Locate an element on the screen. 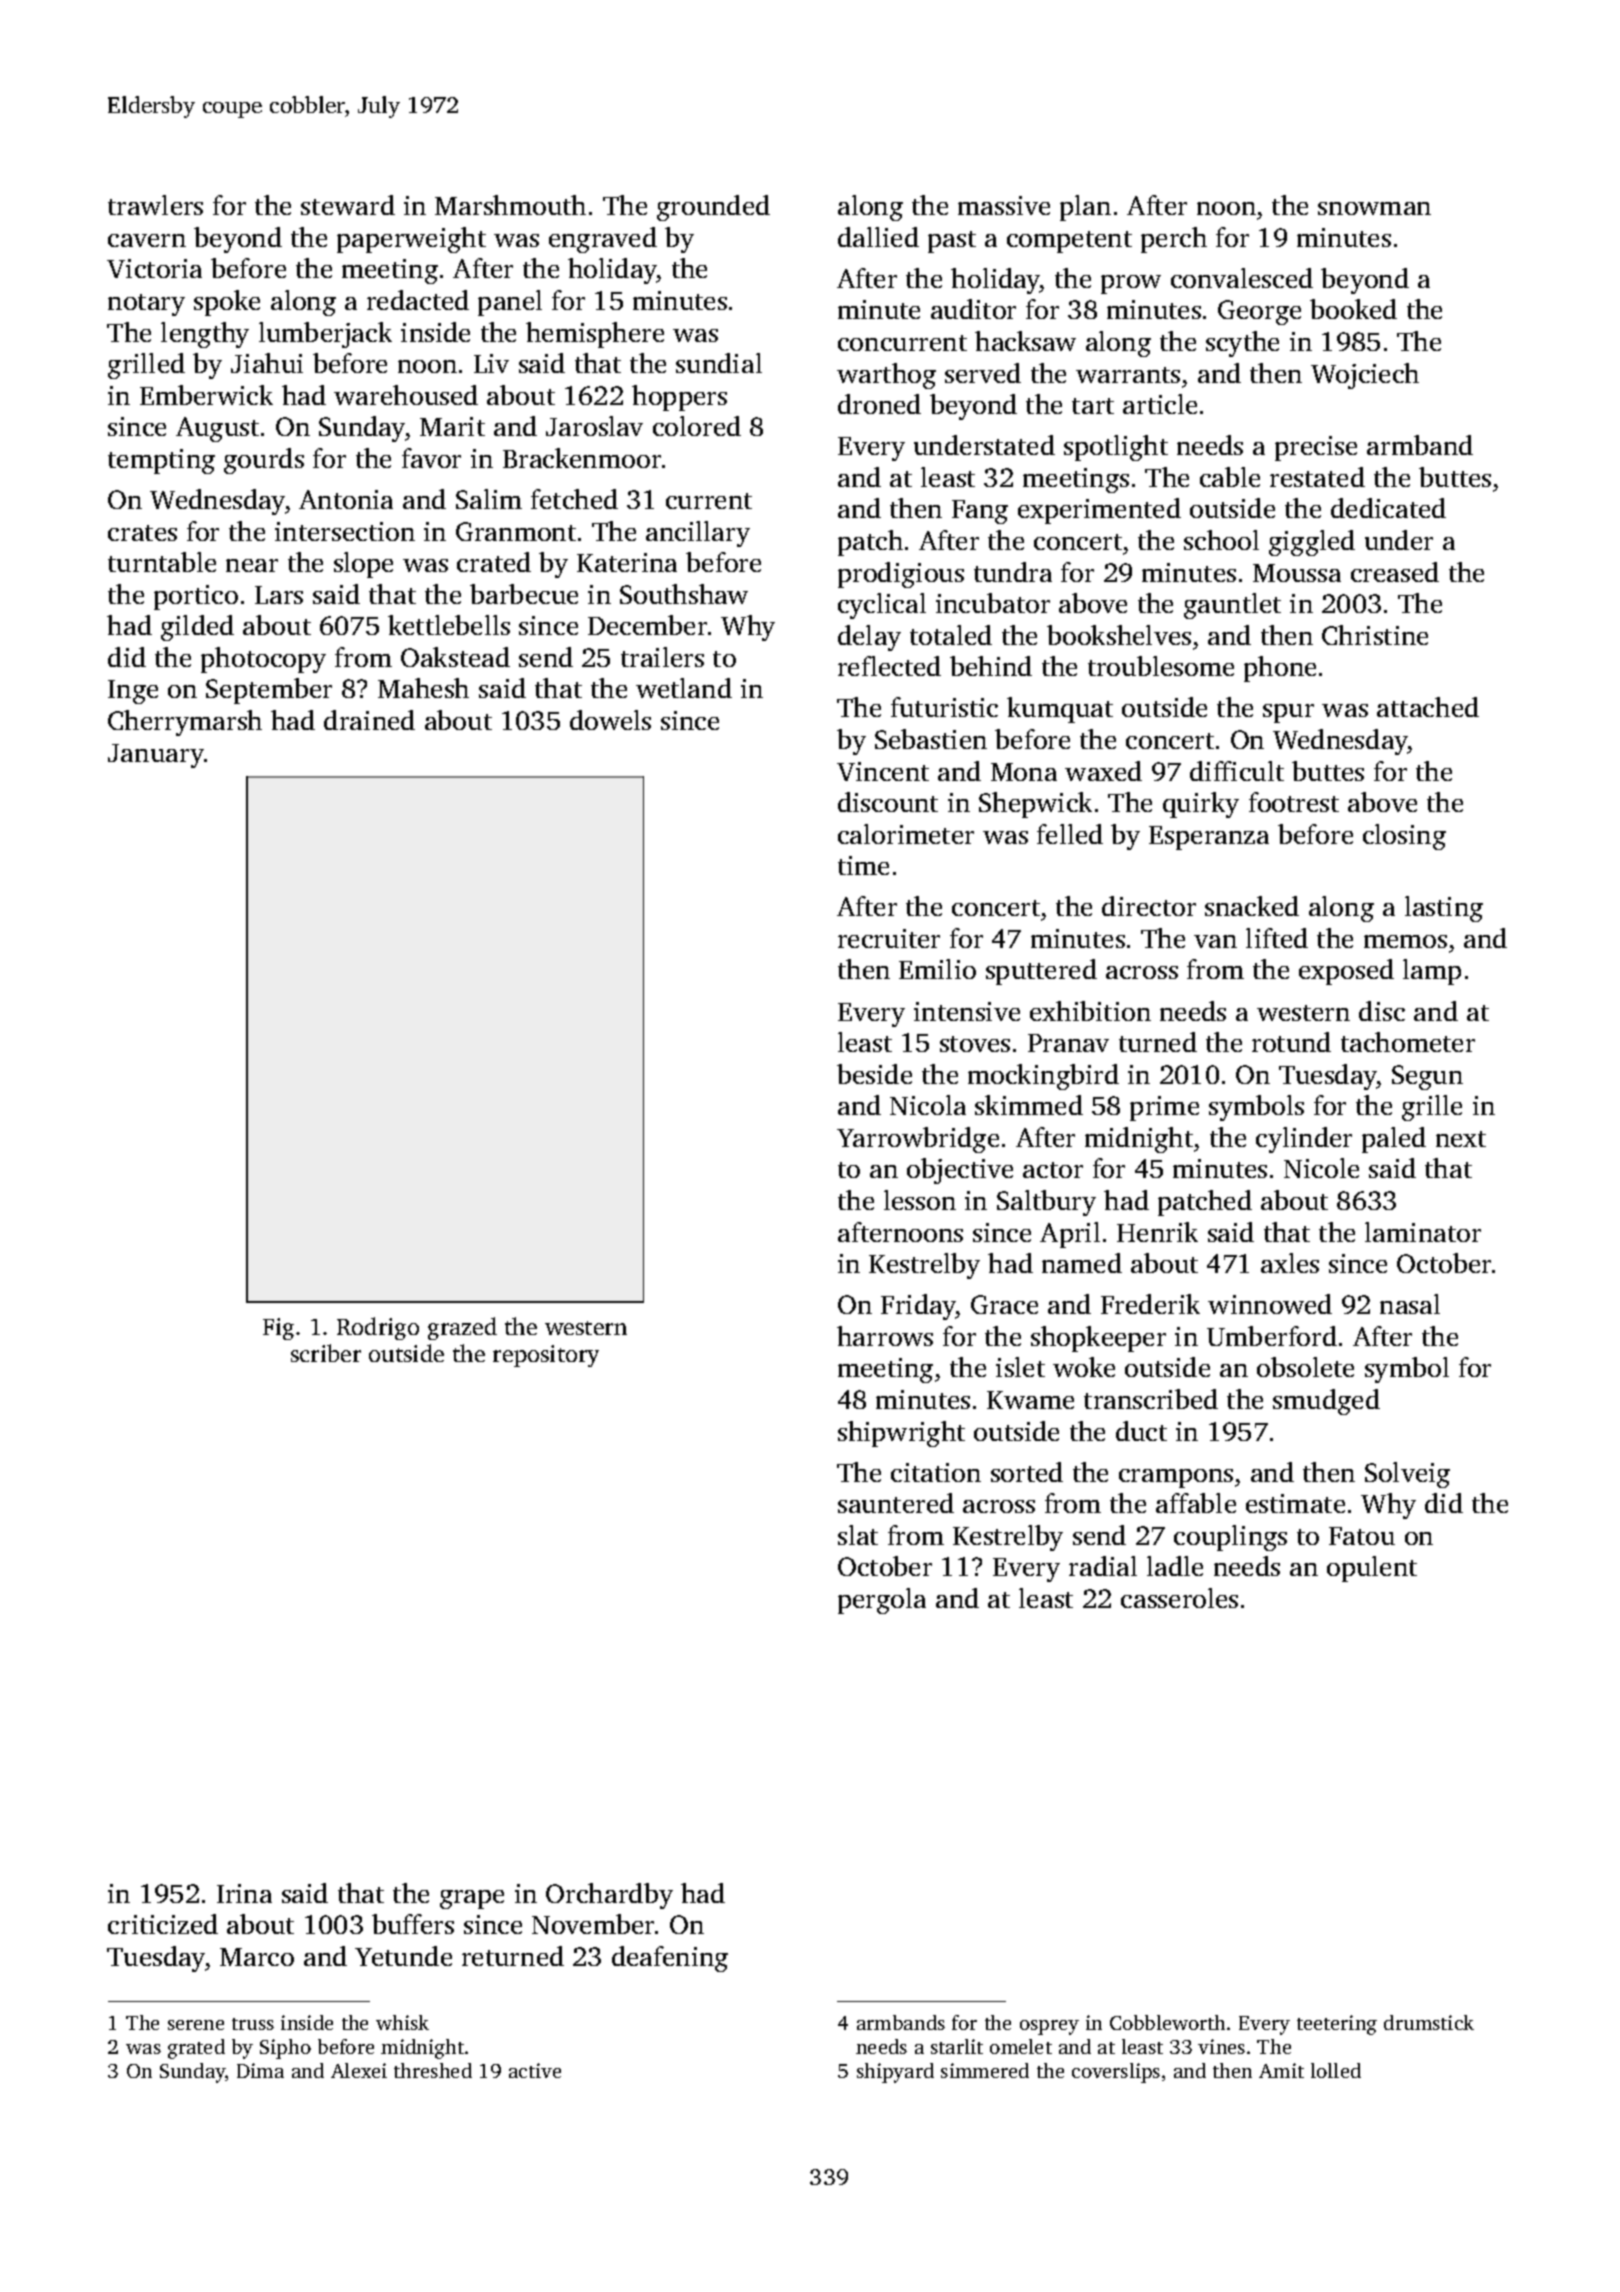 This screenshot has width=1620, height=2292. Inge is located at coordinates (133, 692).
